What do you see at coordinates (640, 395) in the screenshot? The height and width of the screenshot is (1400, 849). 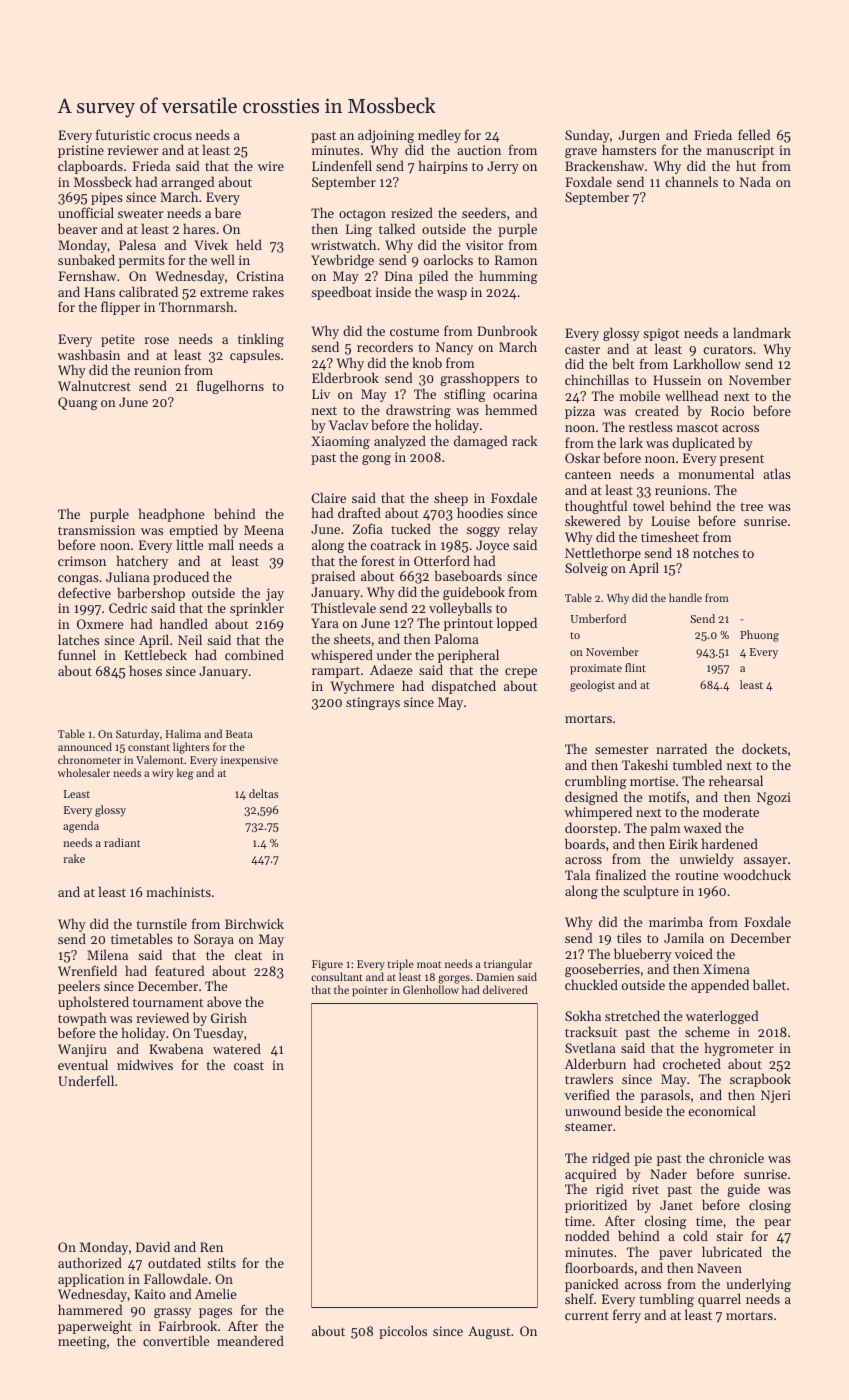 I see `mobile` at bounding box center [640, 395].
